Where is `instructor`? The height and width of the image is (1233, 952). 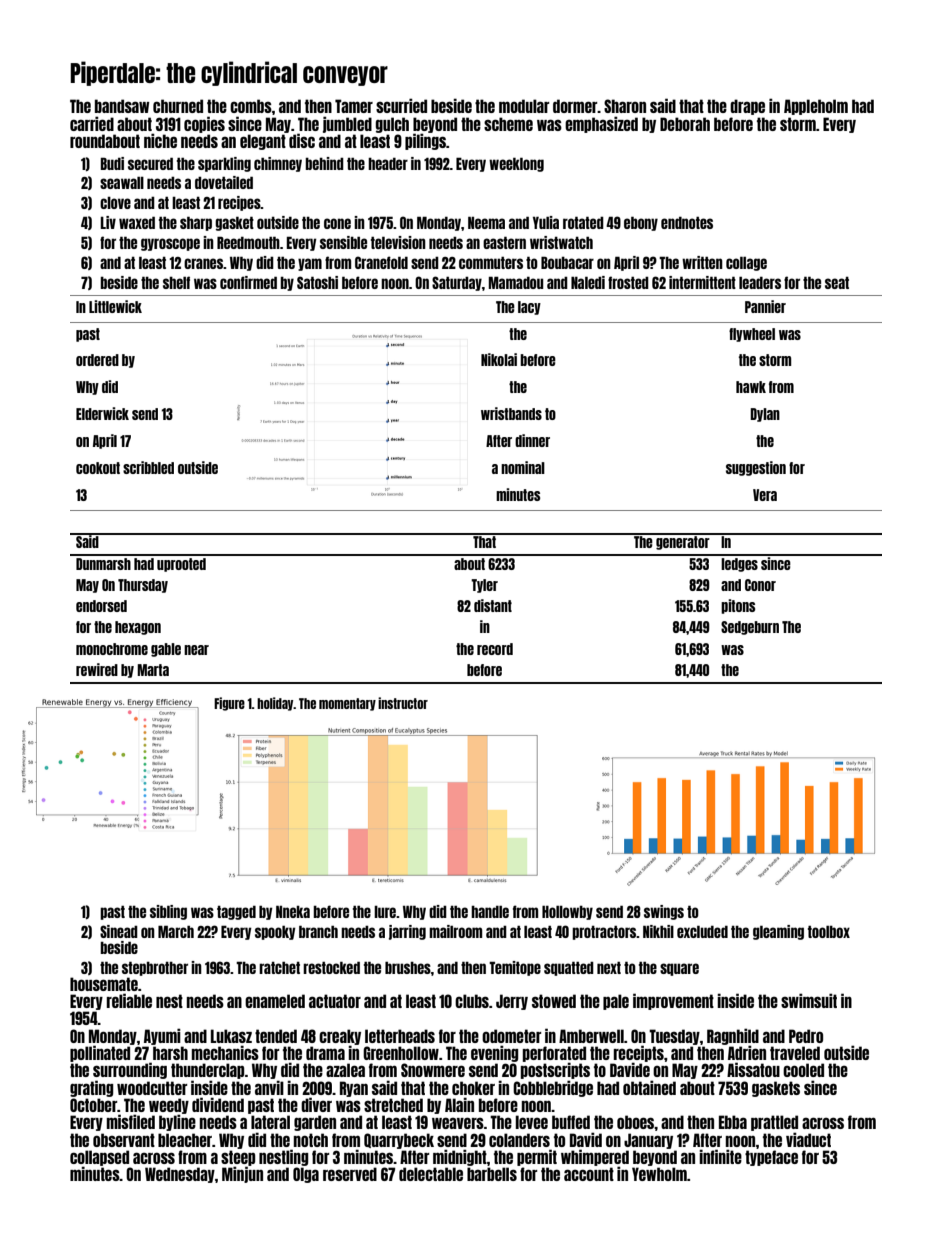 instructor is located at coordinates (403, 703).
